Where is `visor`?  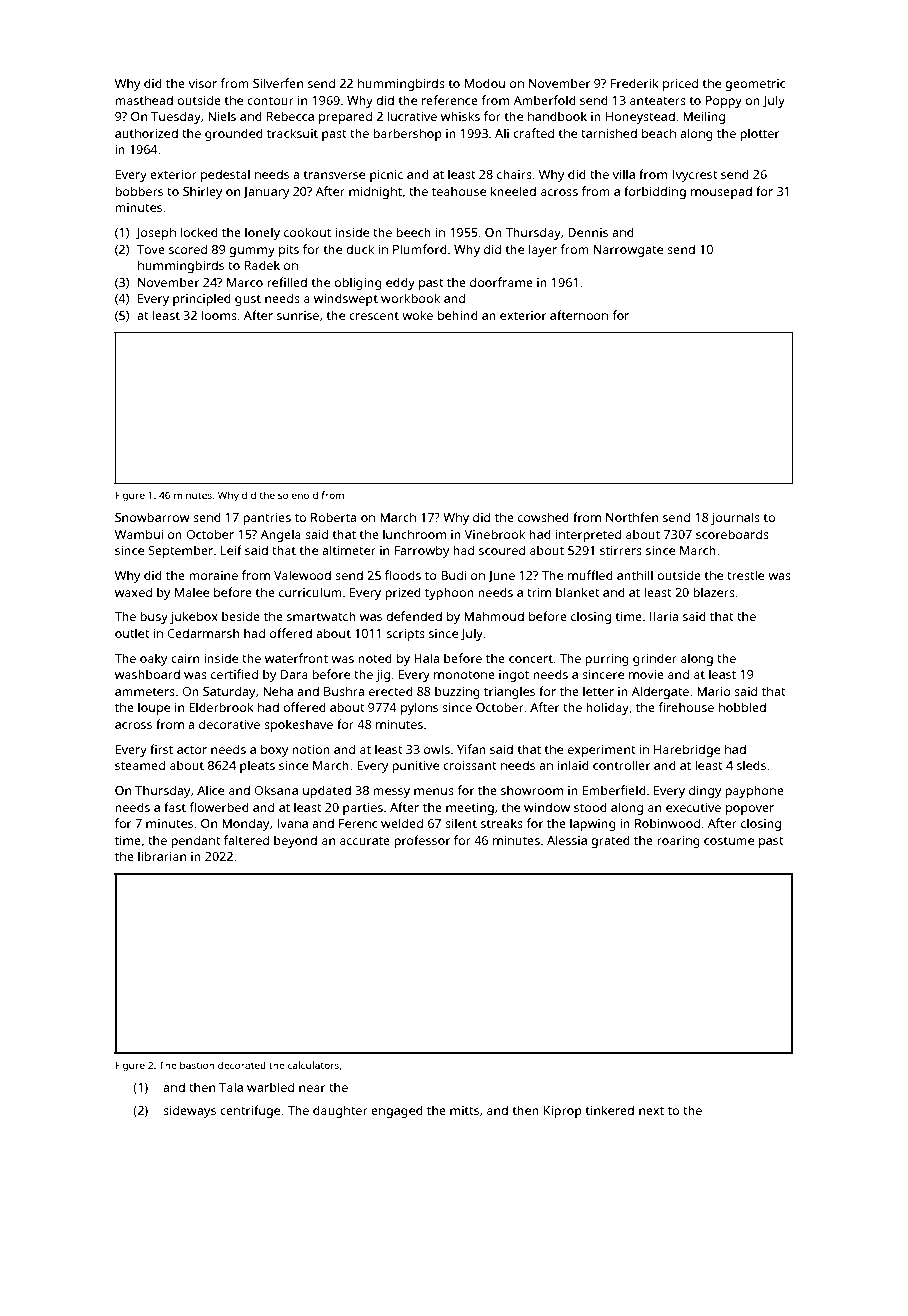
visor is located at coordinates (203, 83).
